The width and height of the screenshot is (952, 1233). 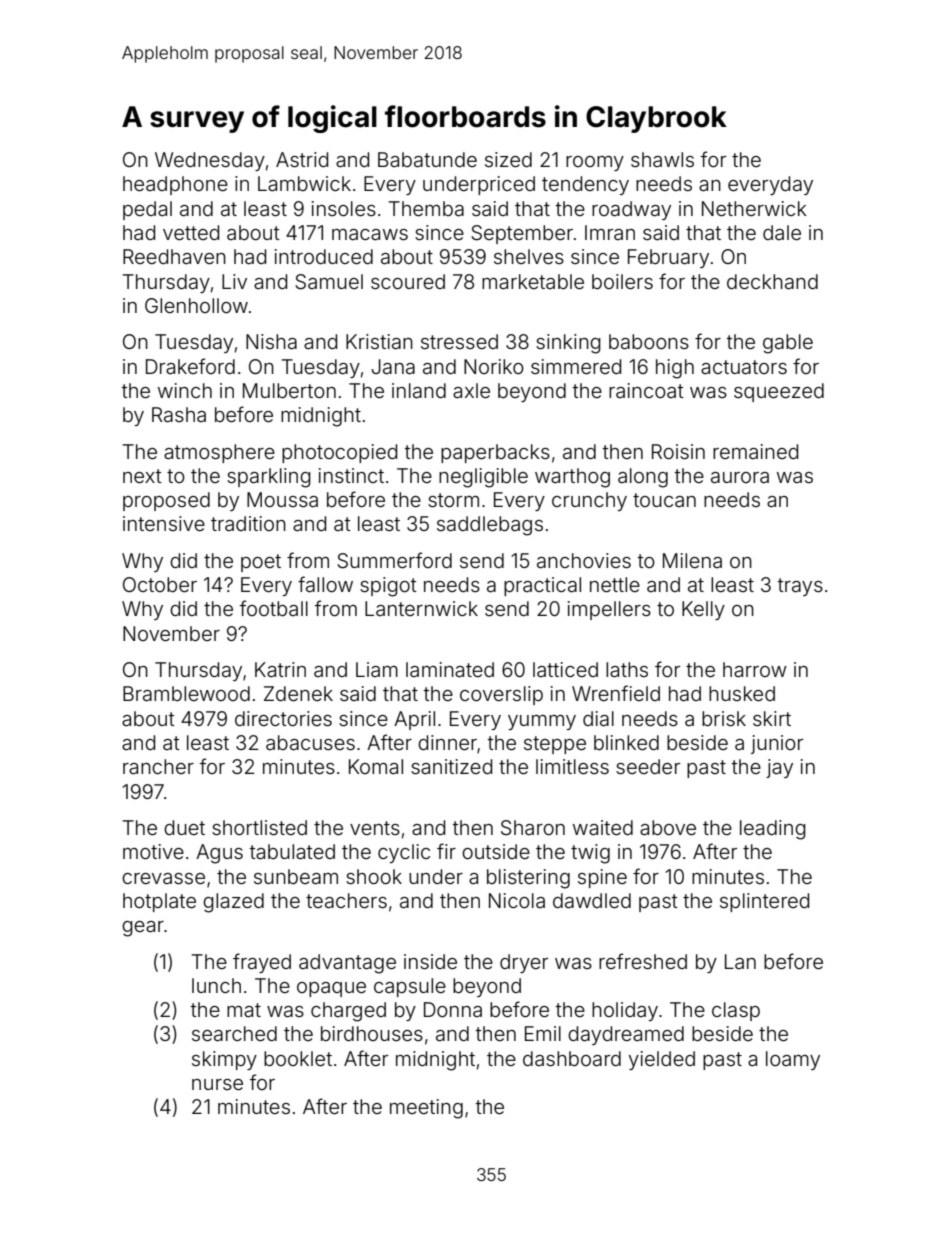 What do you see at coordinates (742, 693) in the screenshot?
I see `husked` at bounding box center [742, 693].
